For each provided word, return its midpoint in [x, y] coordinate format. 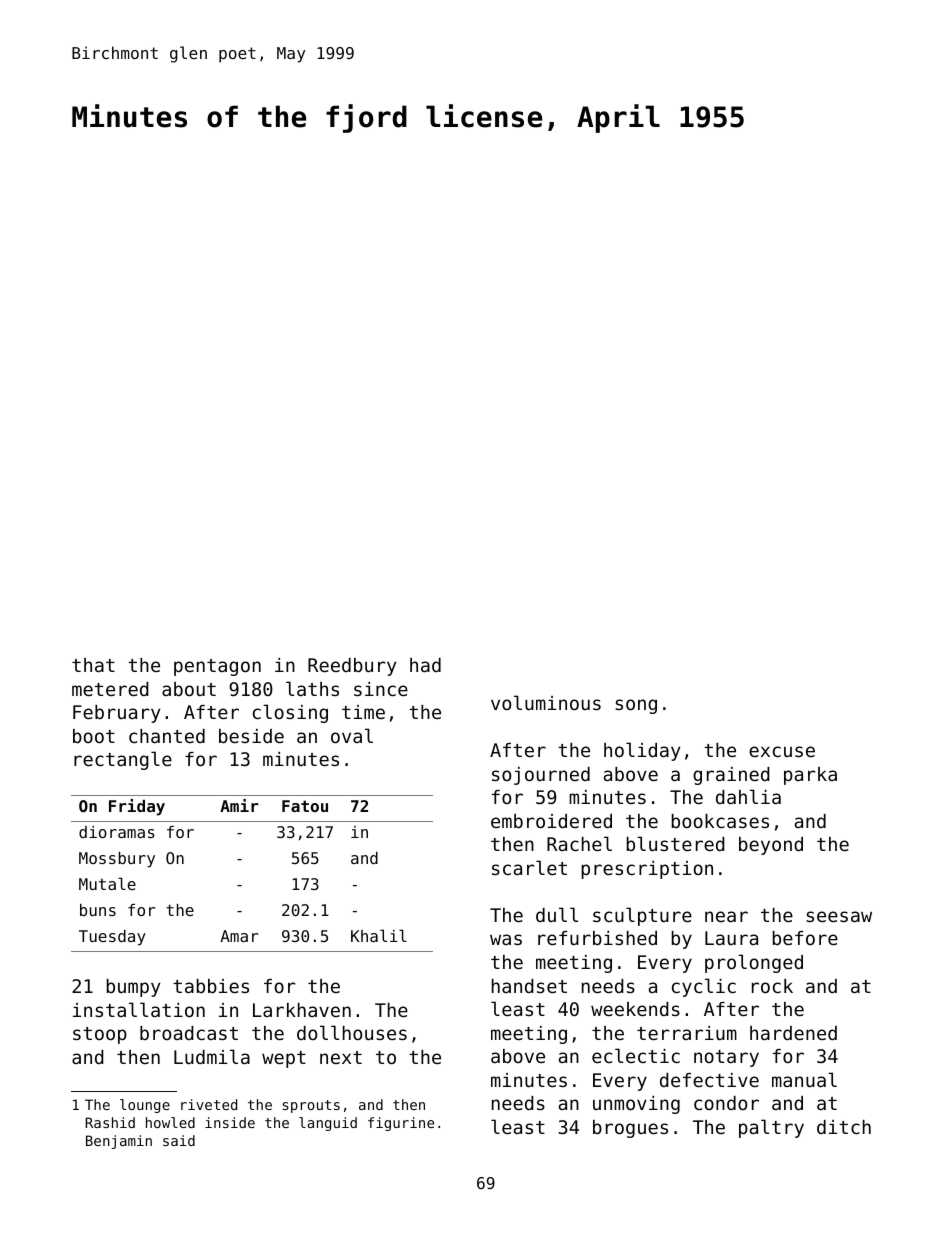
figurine [401, 1124]
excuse [782, 751]
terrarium [687, 1033]
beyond [771, 846]
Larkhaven [302, 1010]
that [93, 665]
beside [251, 736]
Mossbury [117, 860]
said [179, 1140]
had [425, 665]
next [341, 1057]
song [636, 706]
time [363, 712]
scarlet [529, 867]
